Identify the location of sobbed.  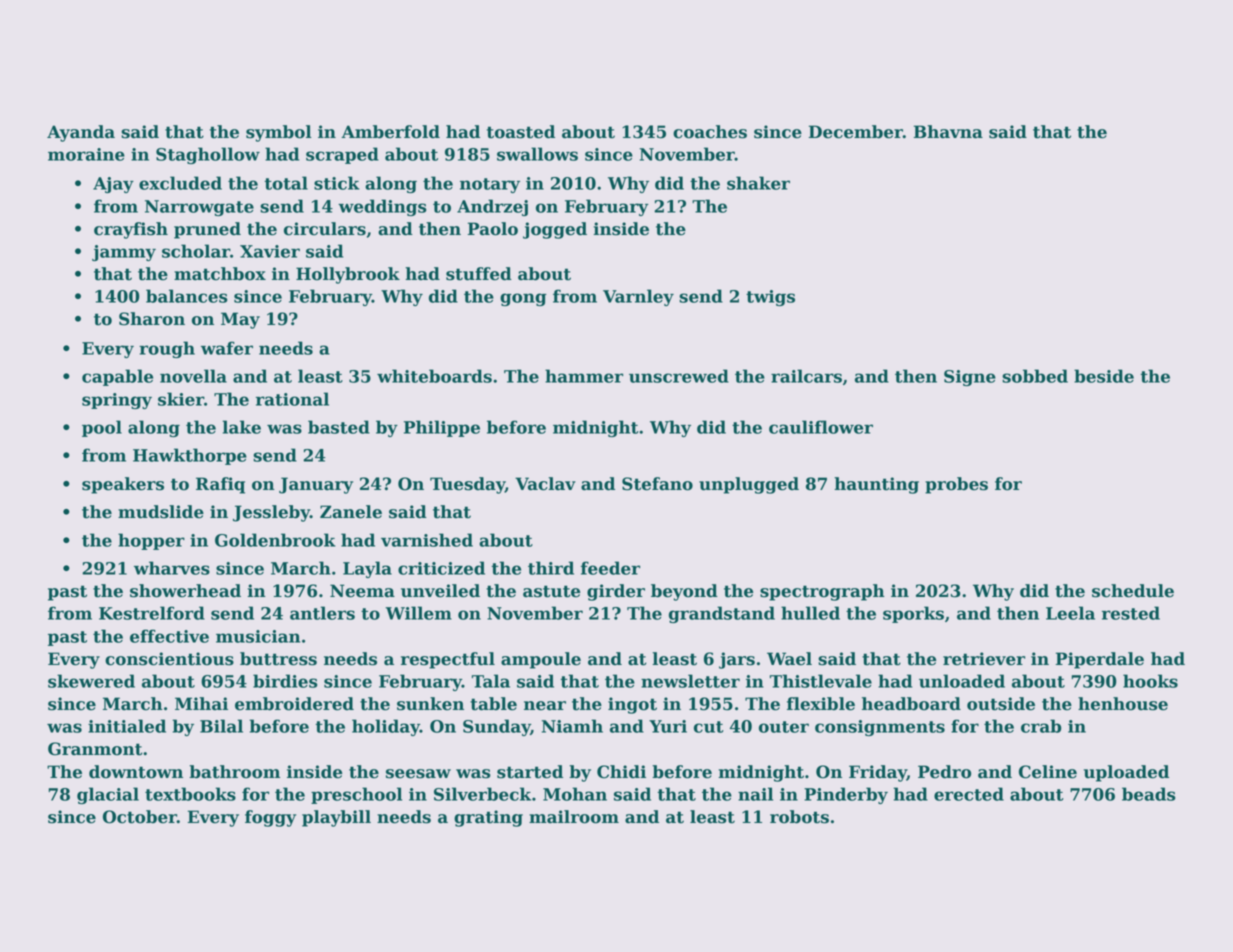
(1035, 376).
